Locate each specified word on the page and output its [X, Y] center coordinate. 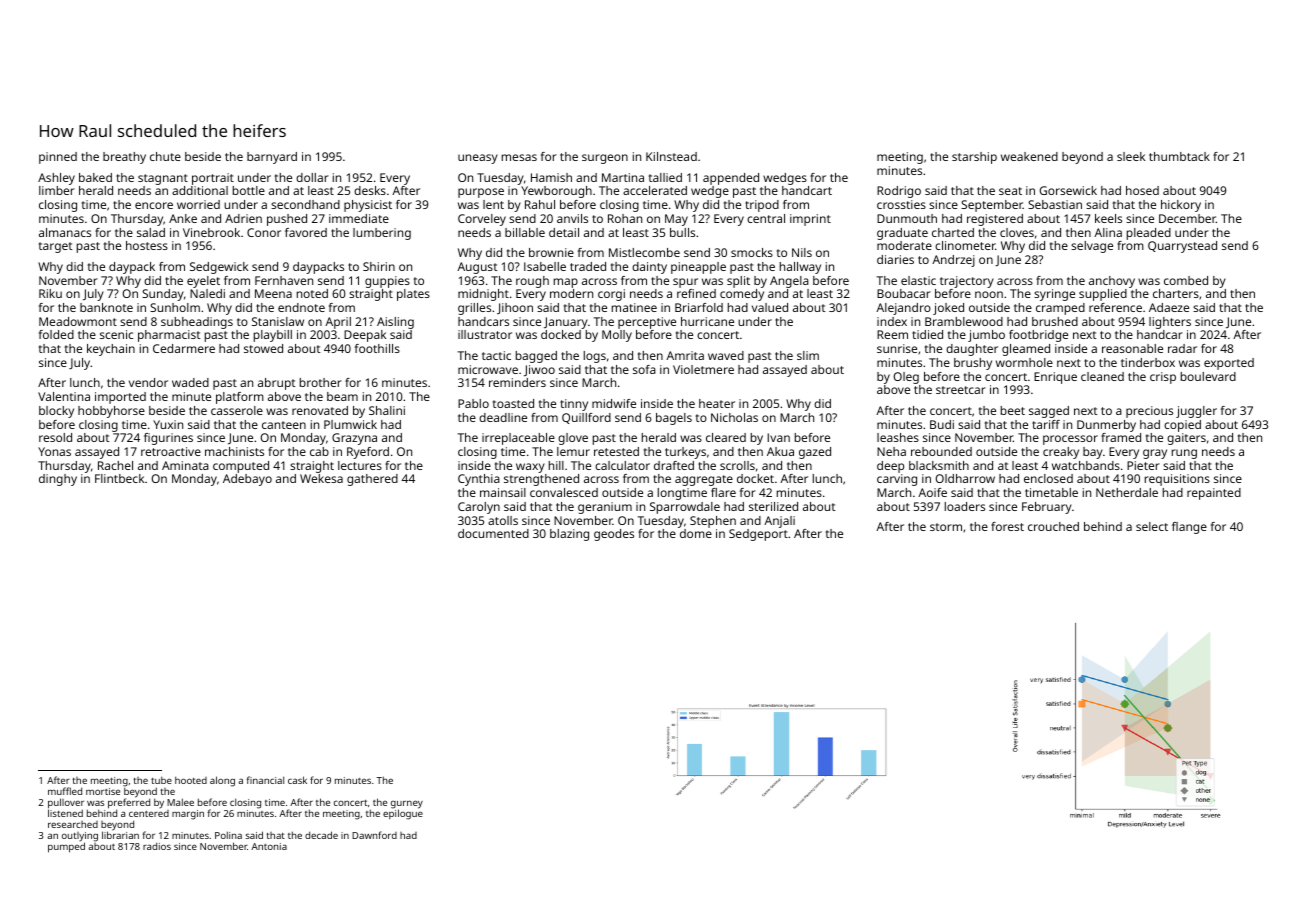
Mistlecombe [644, 252]
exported [1229, 364]
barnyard [272, 158]
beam [342, 396]
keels [1108, 218]
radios [157, 846]
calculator [622, 465]
